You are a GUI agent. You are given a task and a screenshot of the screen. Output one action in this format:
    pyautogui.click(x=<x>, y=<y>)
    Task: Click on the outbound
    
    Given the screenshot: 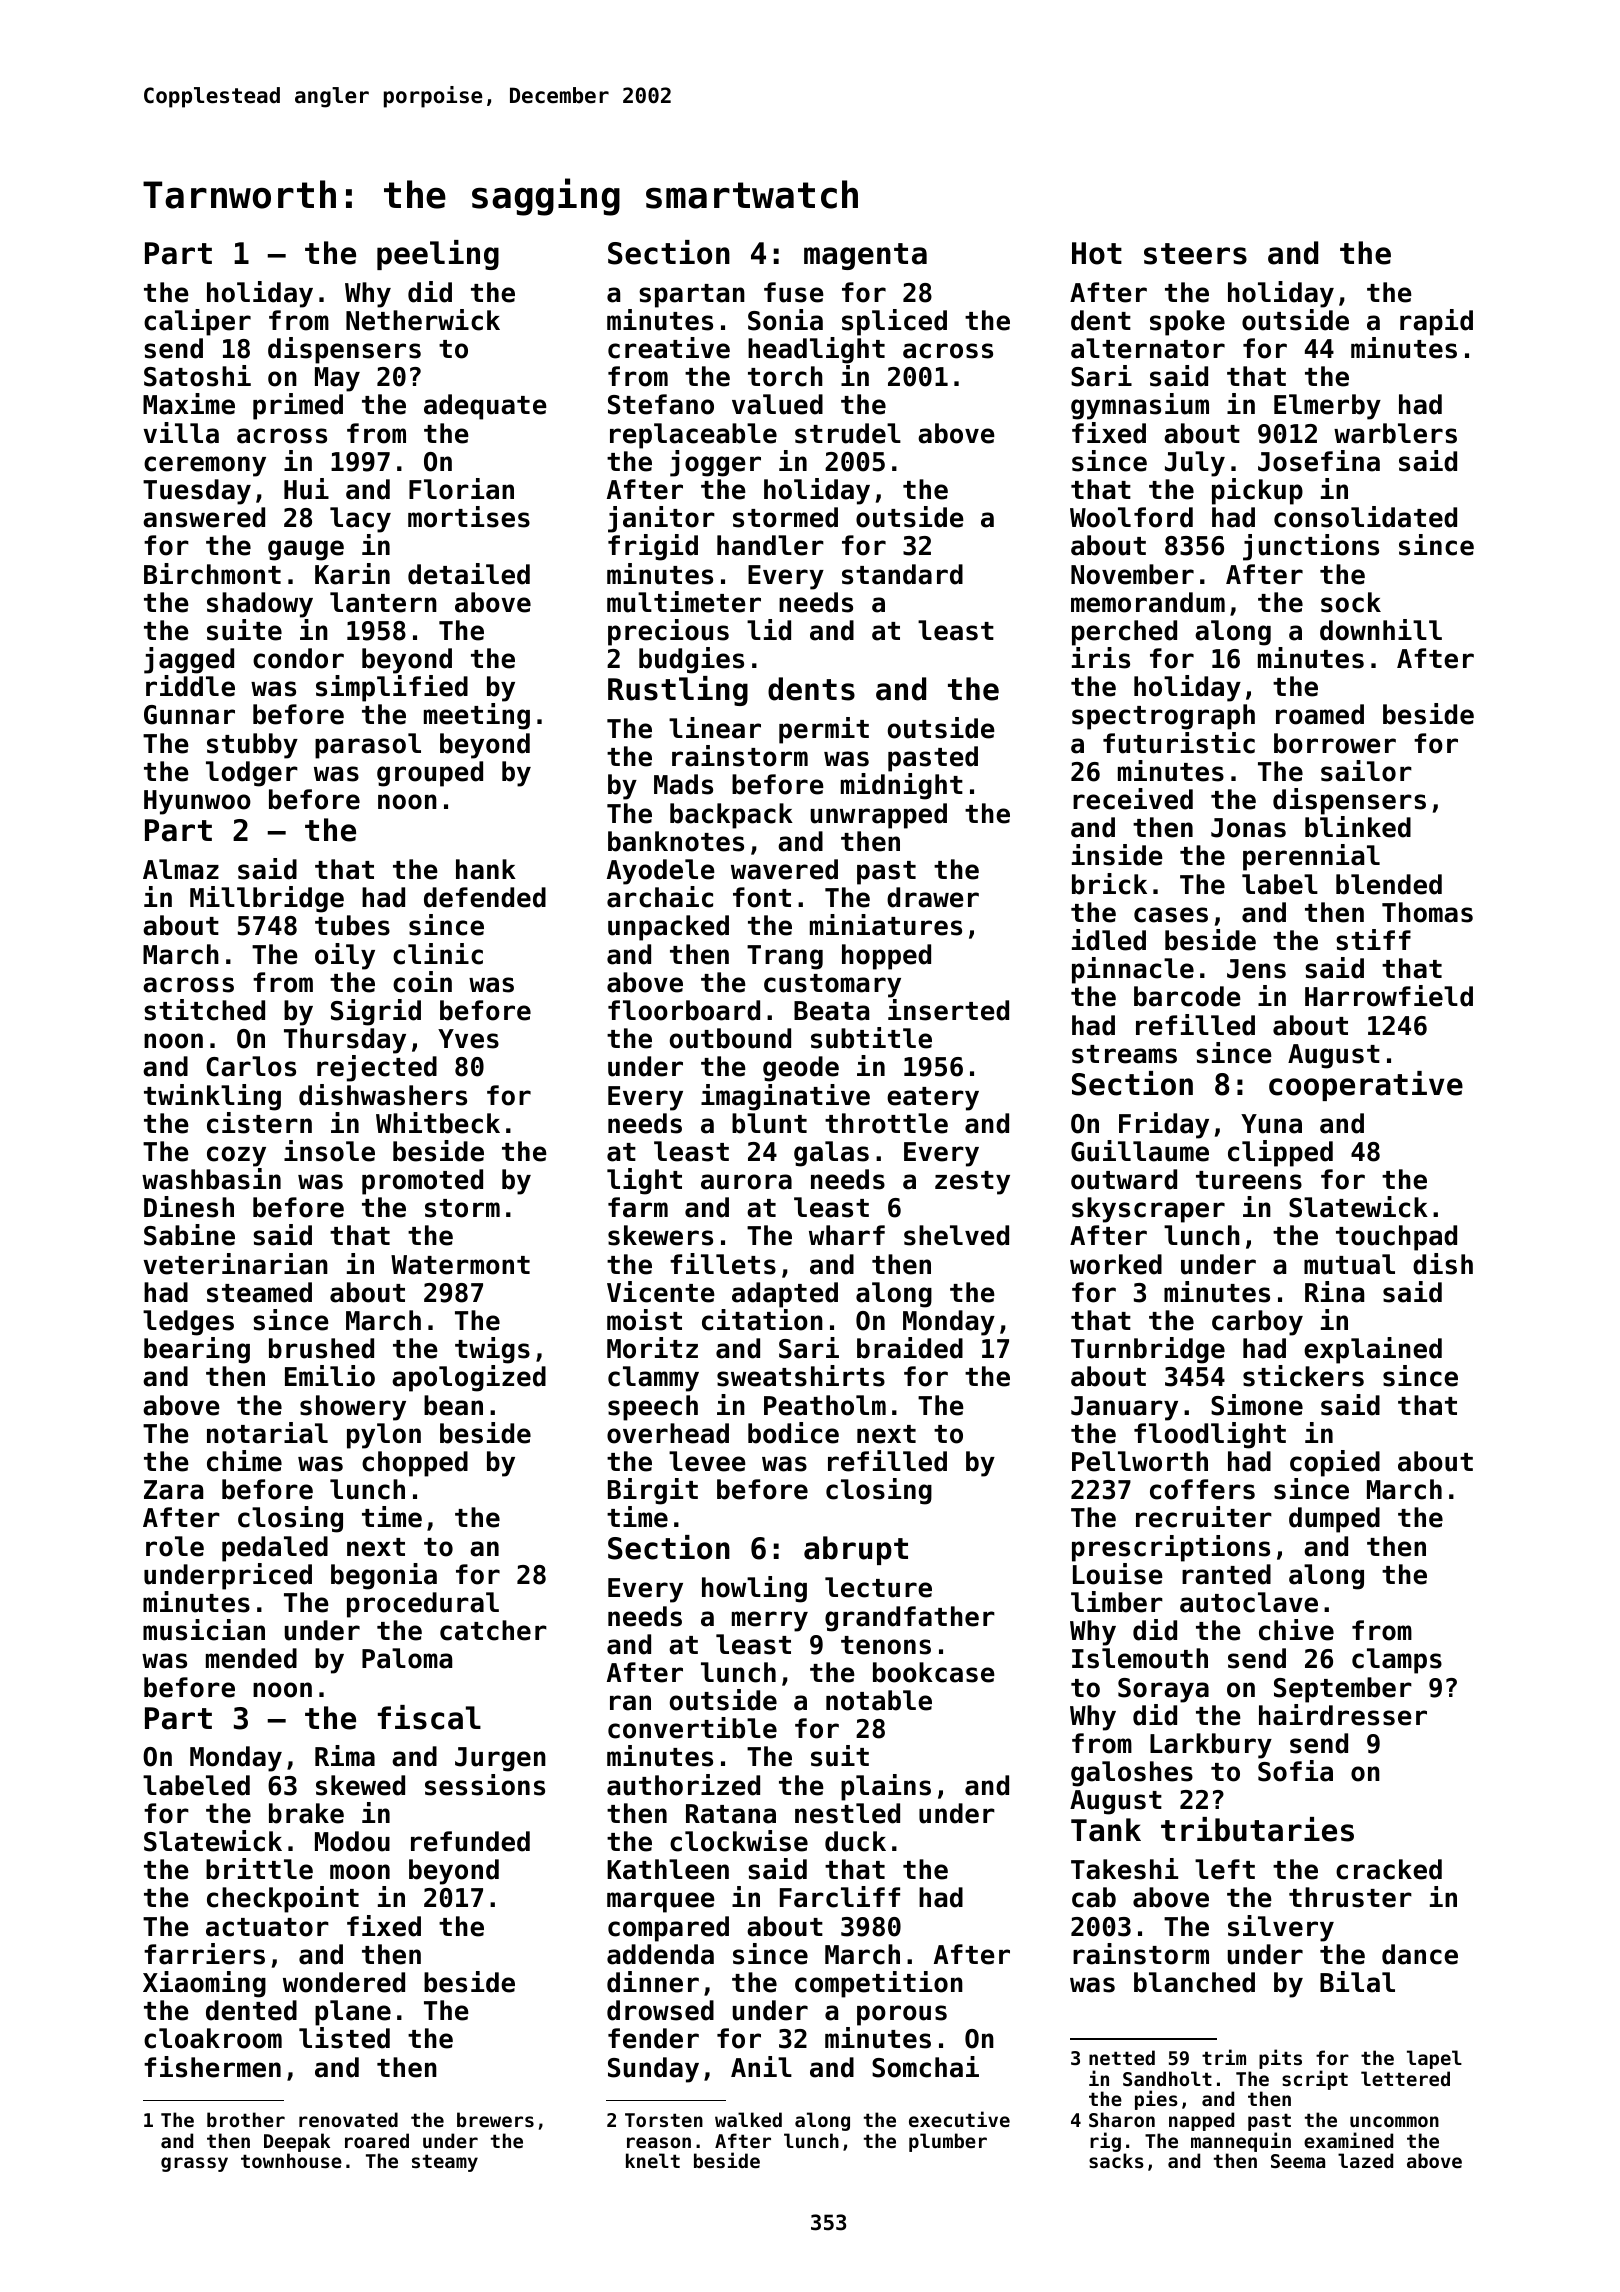 What is the action you would take?
    pyautogui.click(x=730, y=1038)
